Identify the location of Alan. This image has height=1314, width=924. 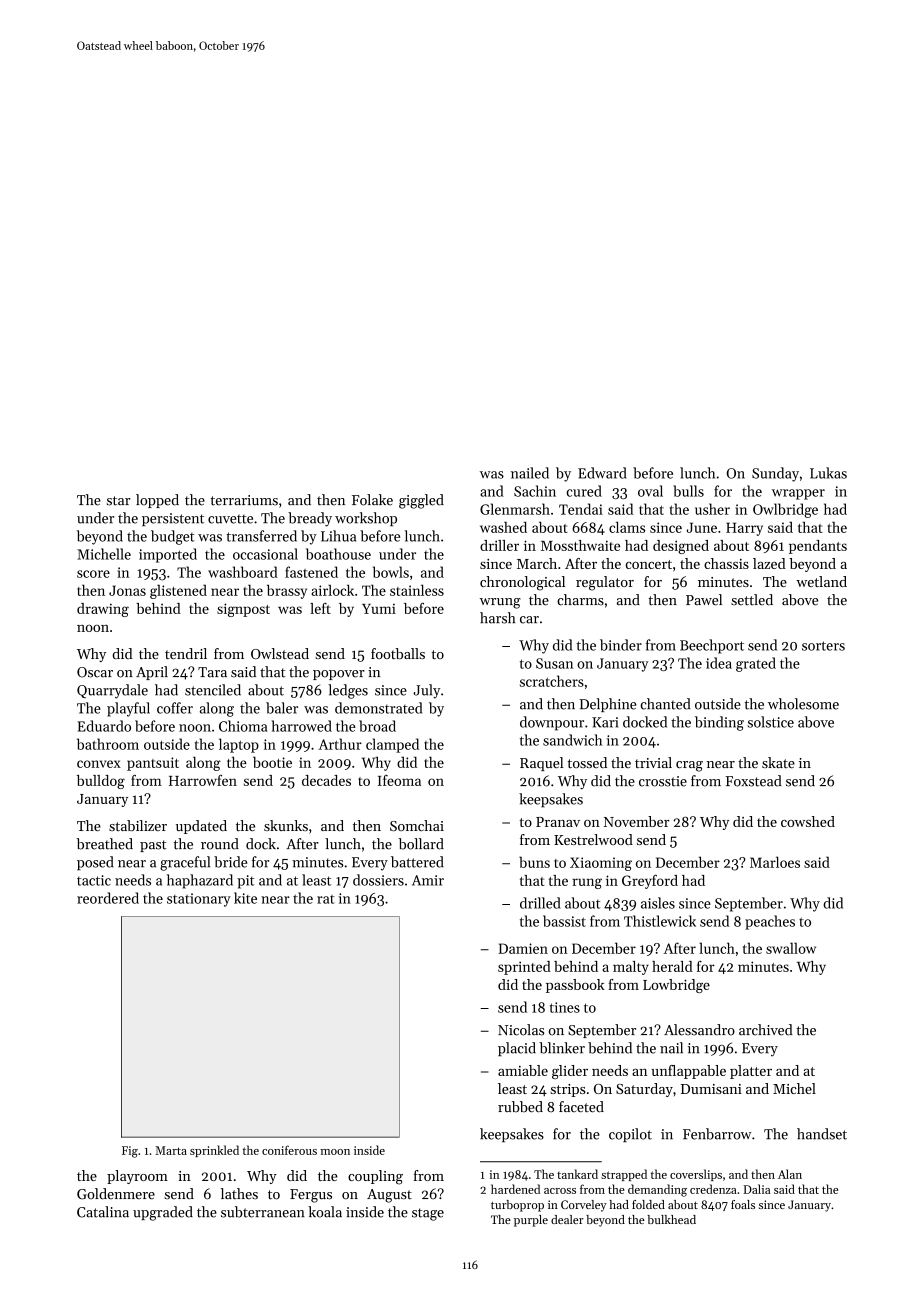
(790, 1174).
